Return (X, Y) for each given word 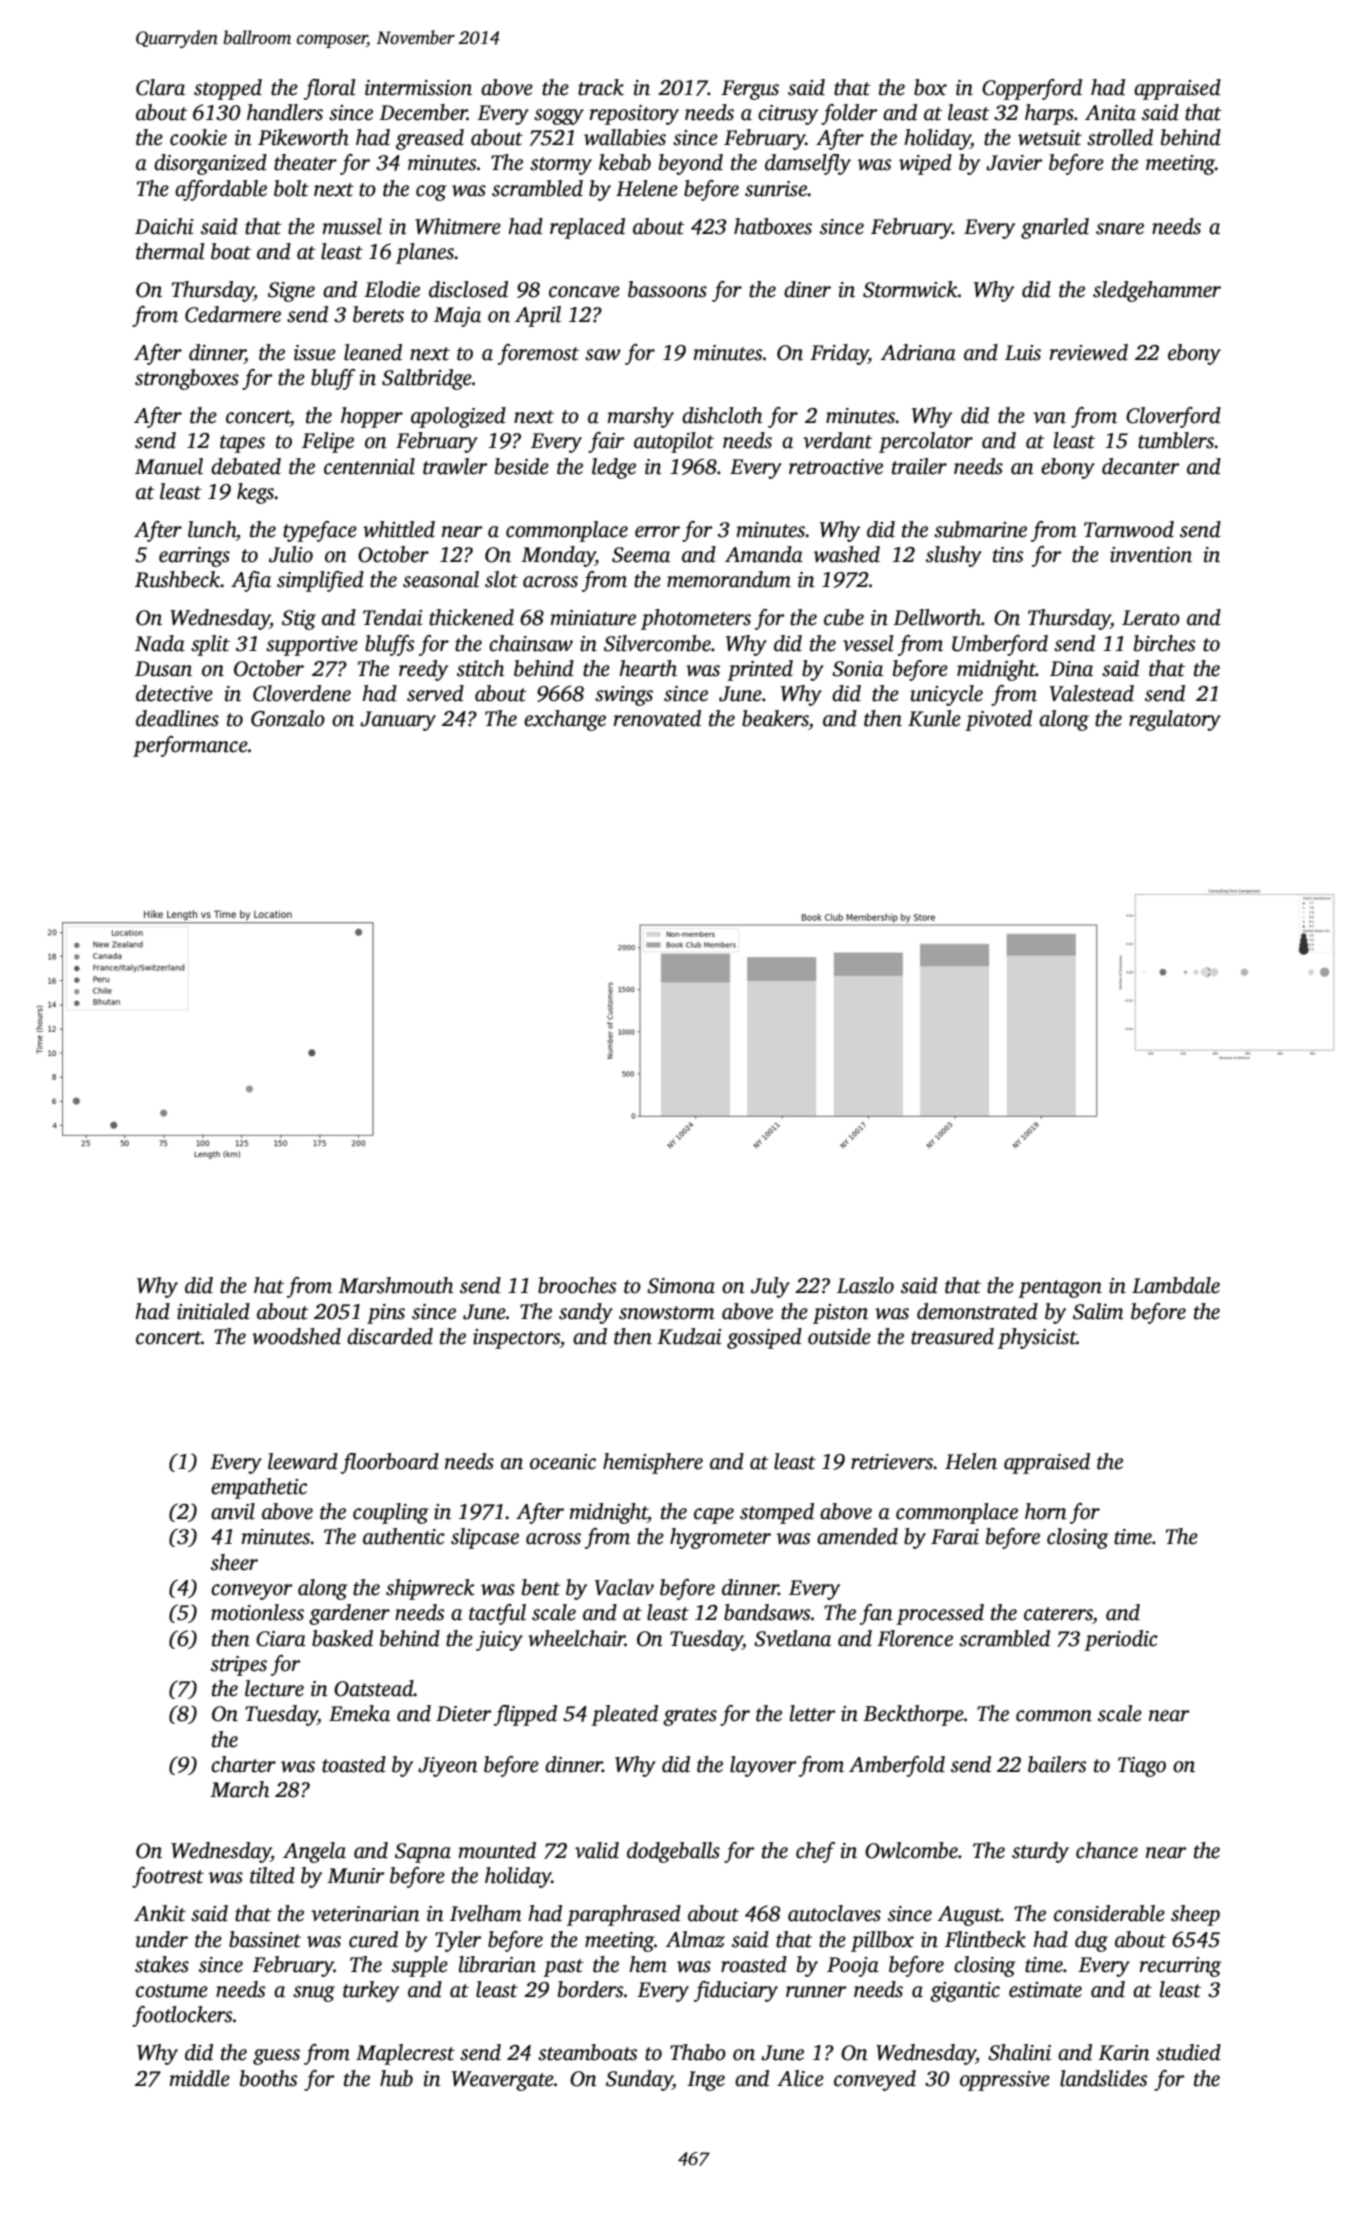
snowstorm (666, 1313)
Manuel (169, 466)
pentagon (1060, 1289)
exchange (565, 720)
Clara (160, 87)
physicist (1037, 1338)
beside (522, 466)
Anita (1110, 113)
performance (190, 746)
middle (199, 2078)
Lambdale (1176, 1285)
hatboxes (773, 226)
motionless (257, 1612)
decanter (1140, 466)
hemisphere (653, 1463)
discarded (390, 1336)
